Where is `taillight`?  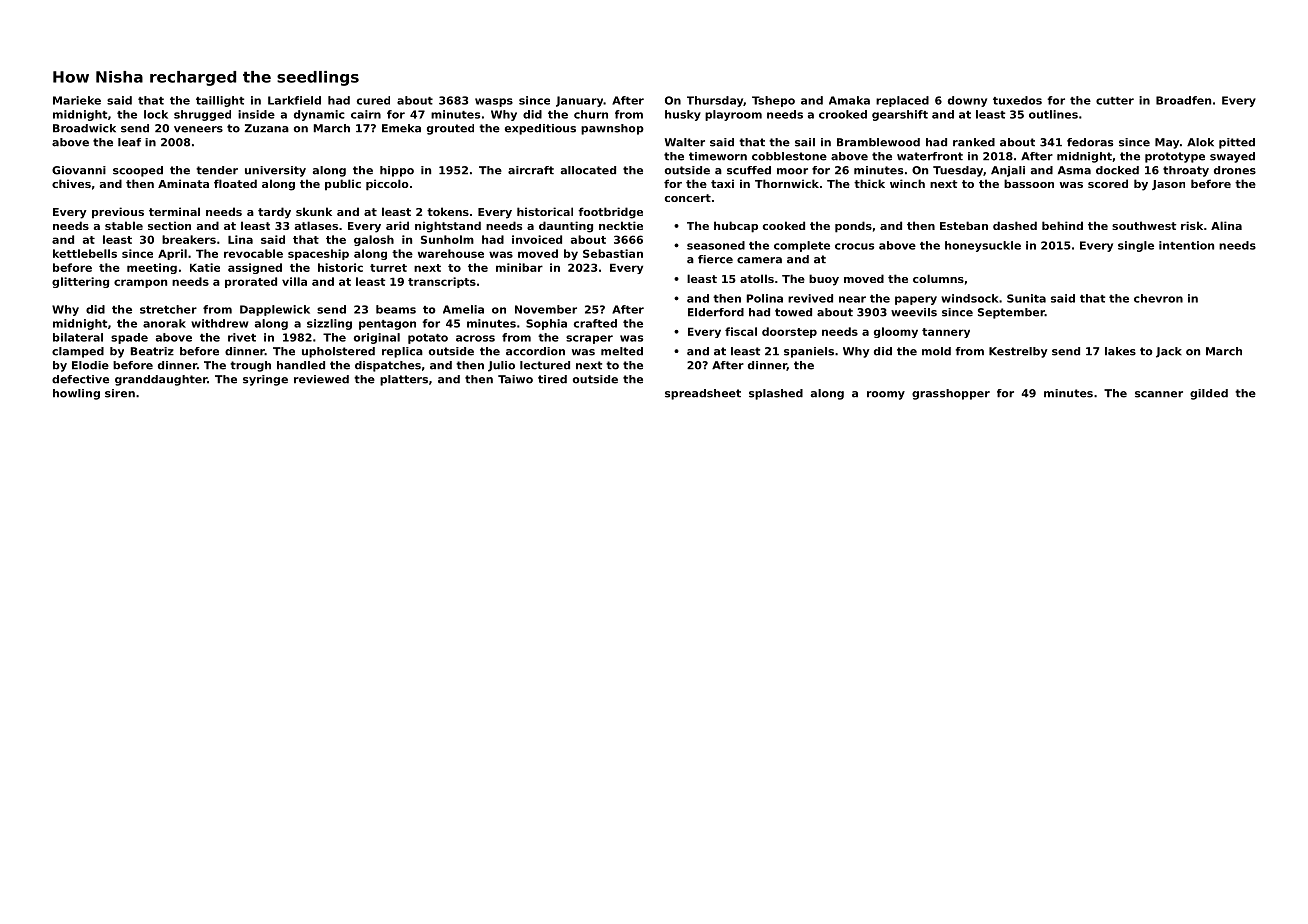 taillight is located at coordinates (220, 101).
